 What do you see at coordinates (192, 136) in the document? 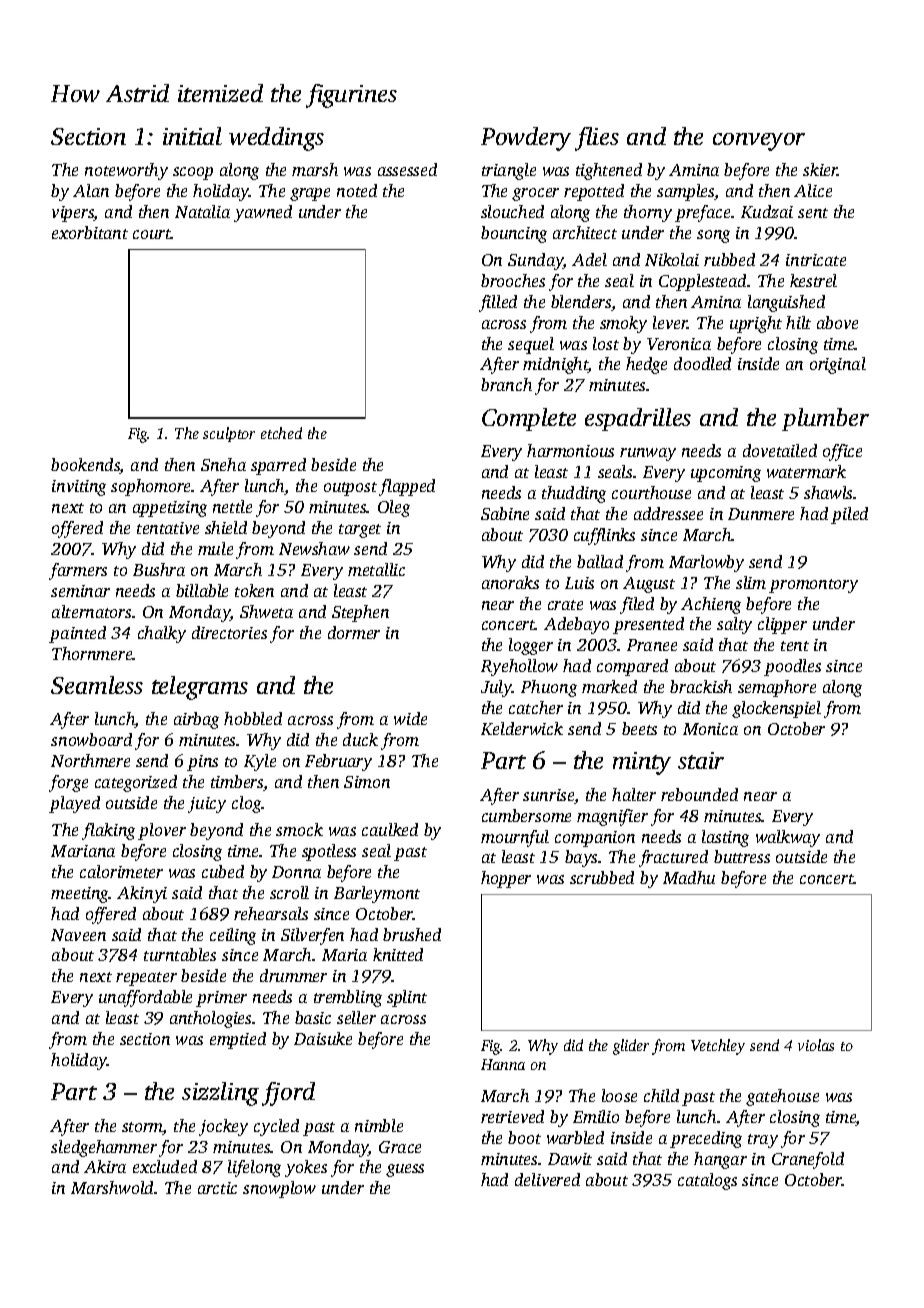
I see `initial` at bounding box center [192, 136].
